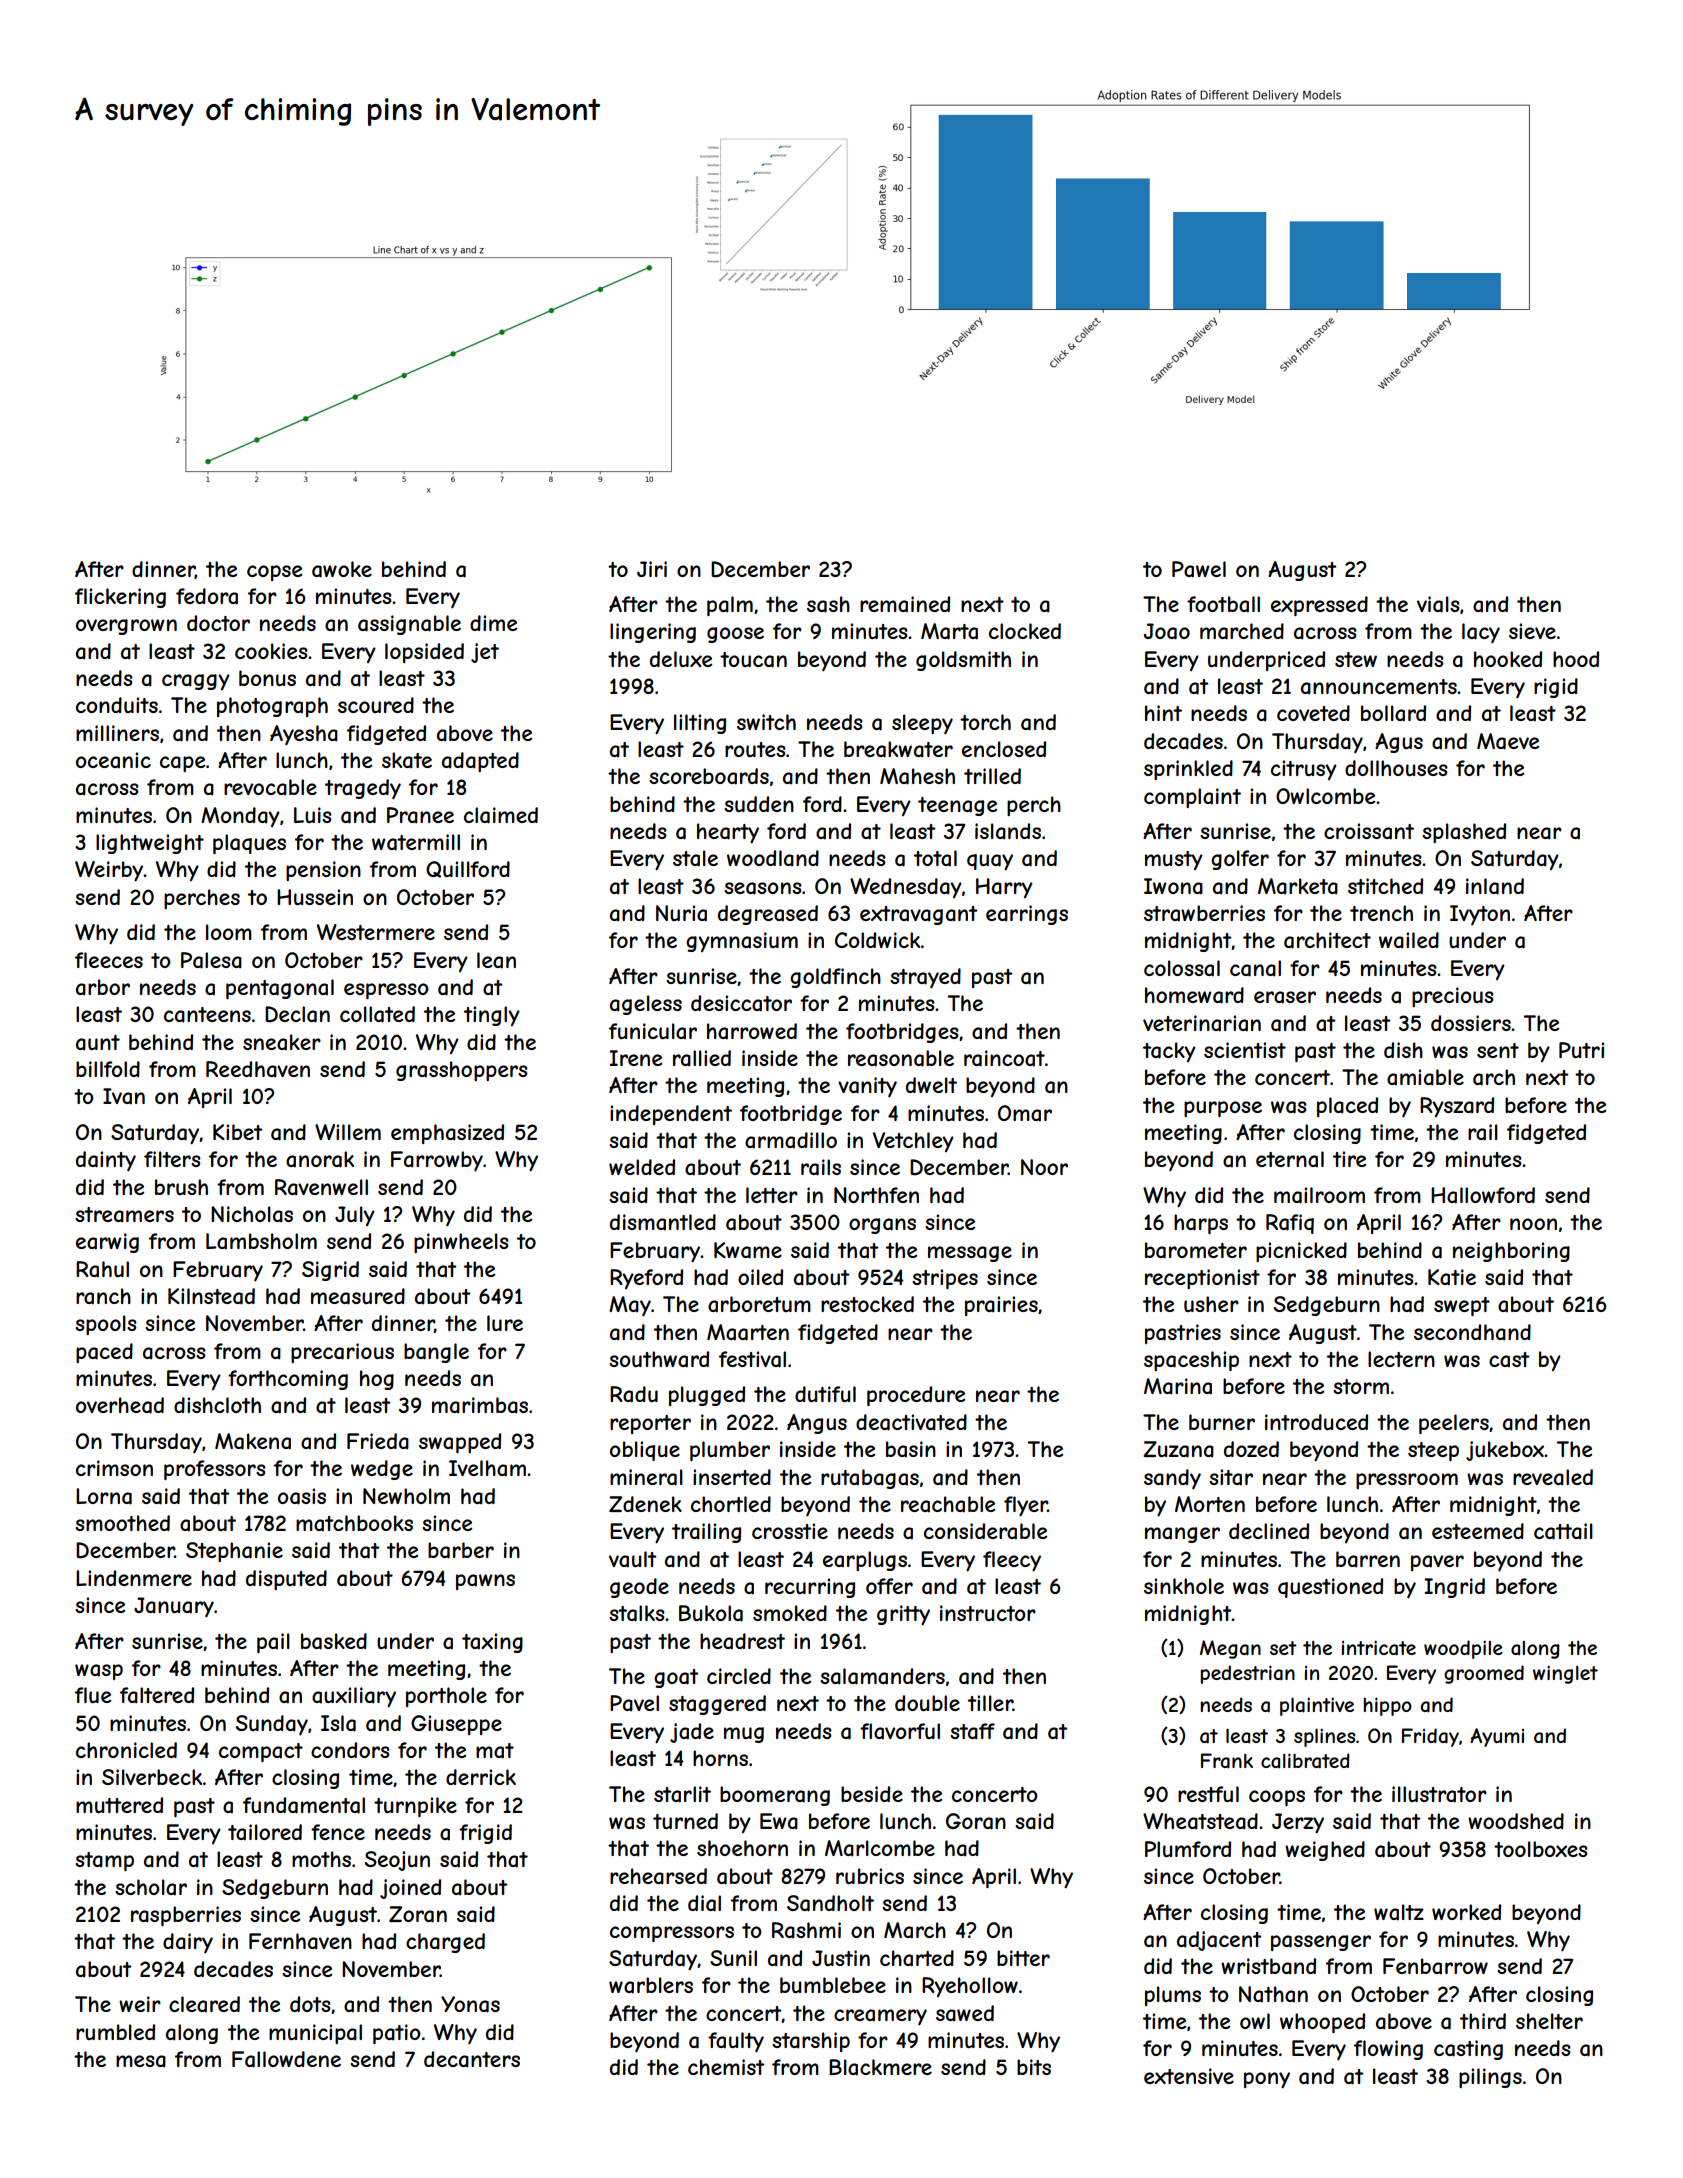 The width and height of the screenshot is (1683, 2178). What do you see at coordinates (652, 569) in the screenshot?
I see `Jiri` at bounding box center [652, 569].
